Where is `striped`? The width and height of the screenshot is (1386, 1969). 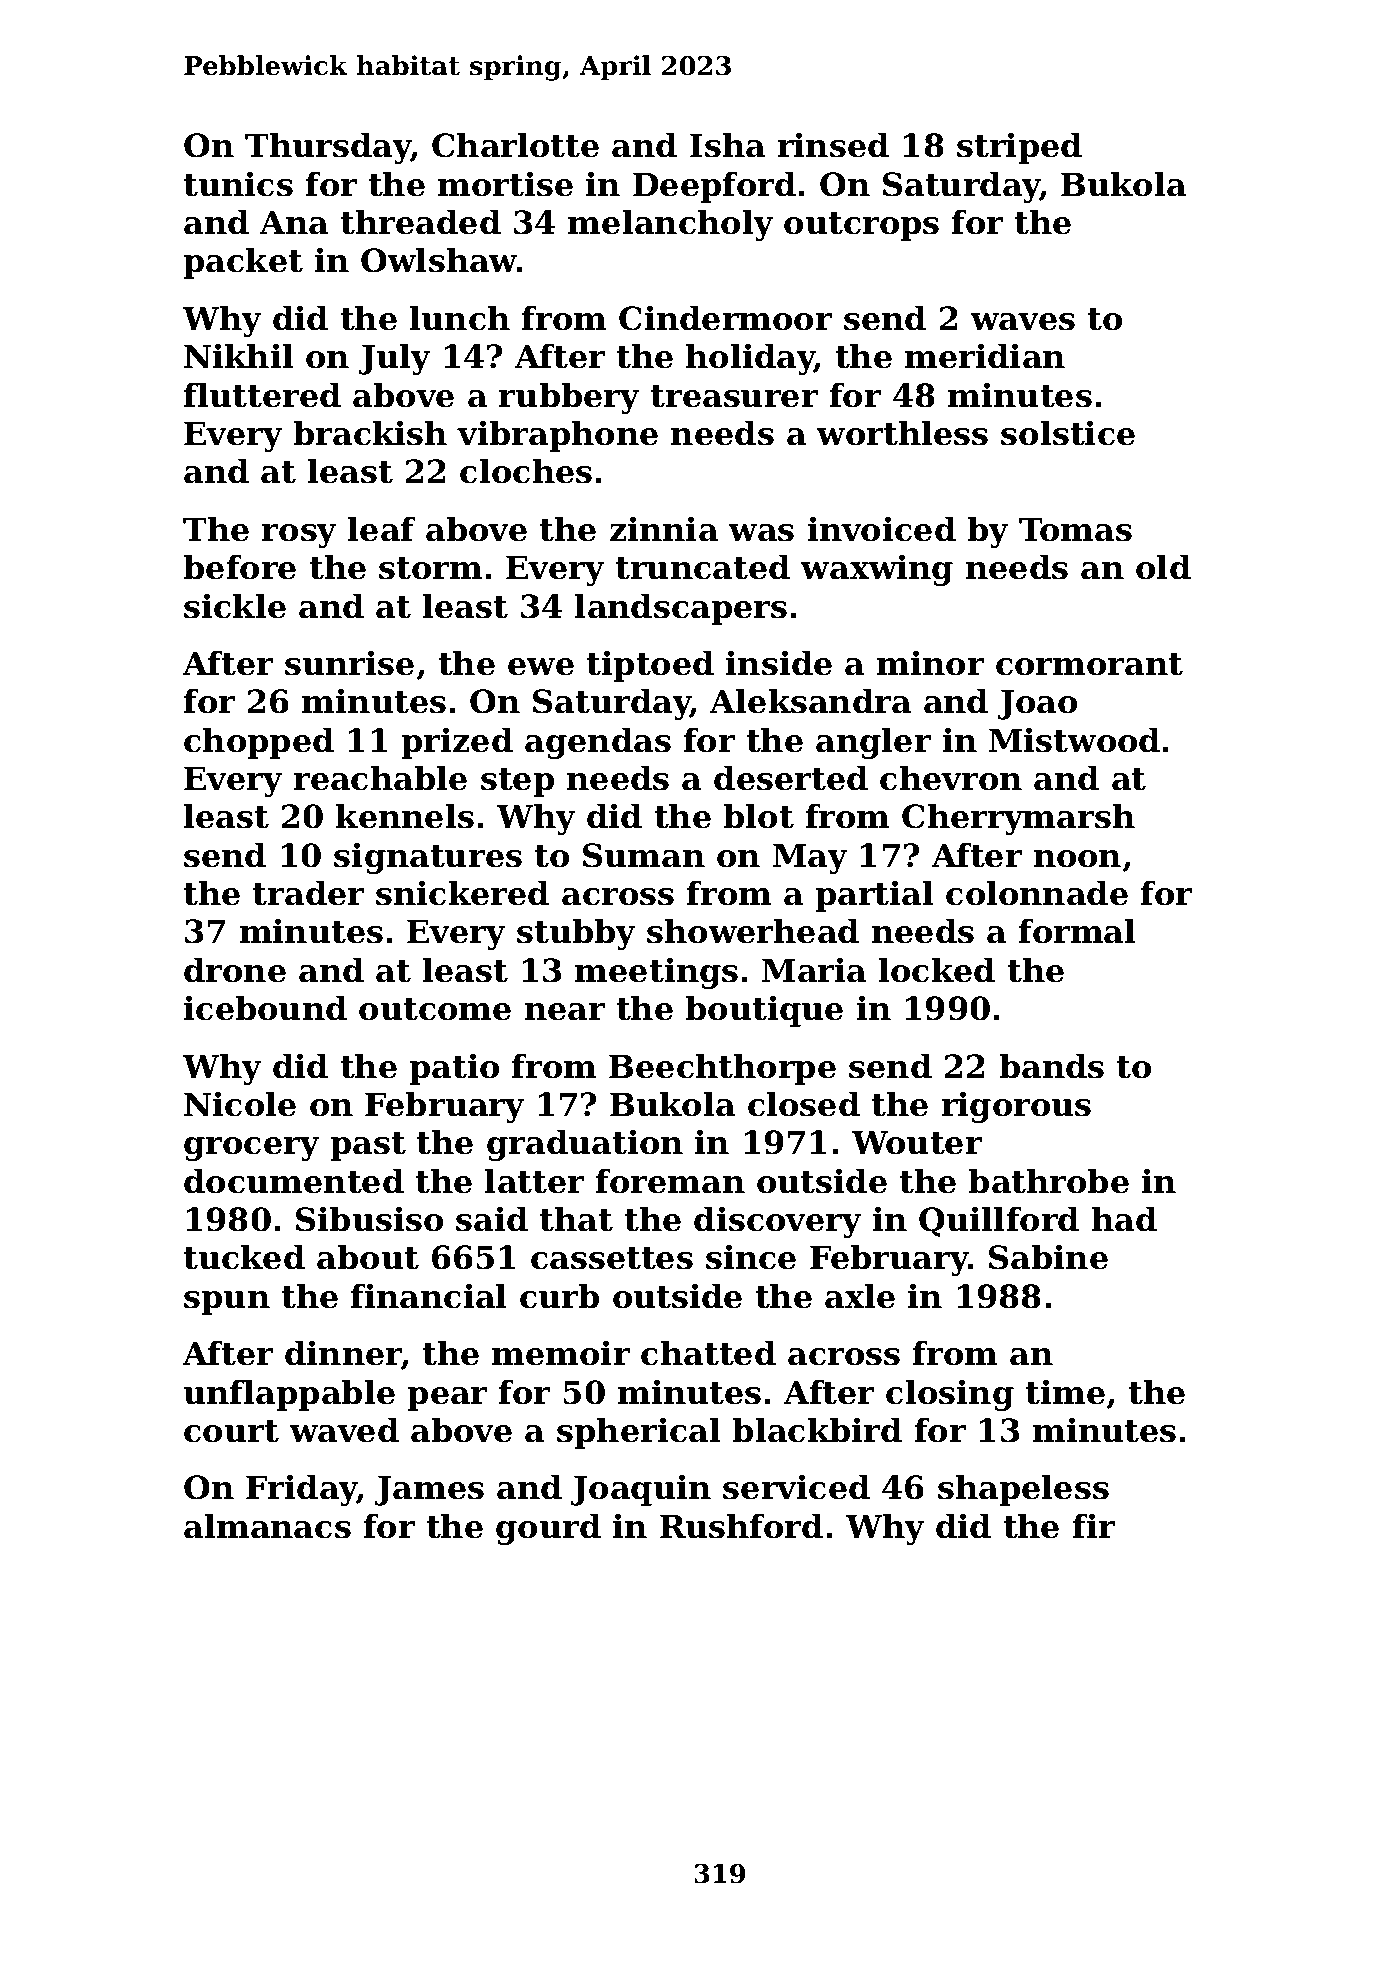 striped is located at coordinates (1019, 148).
